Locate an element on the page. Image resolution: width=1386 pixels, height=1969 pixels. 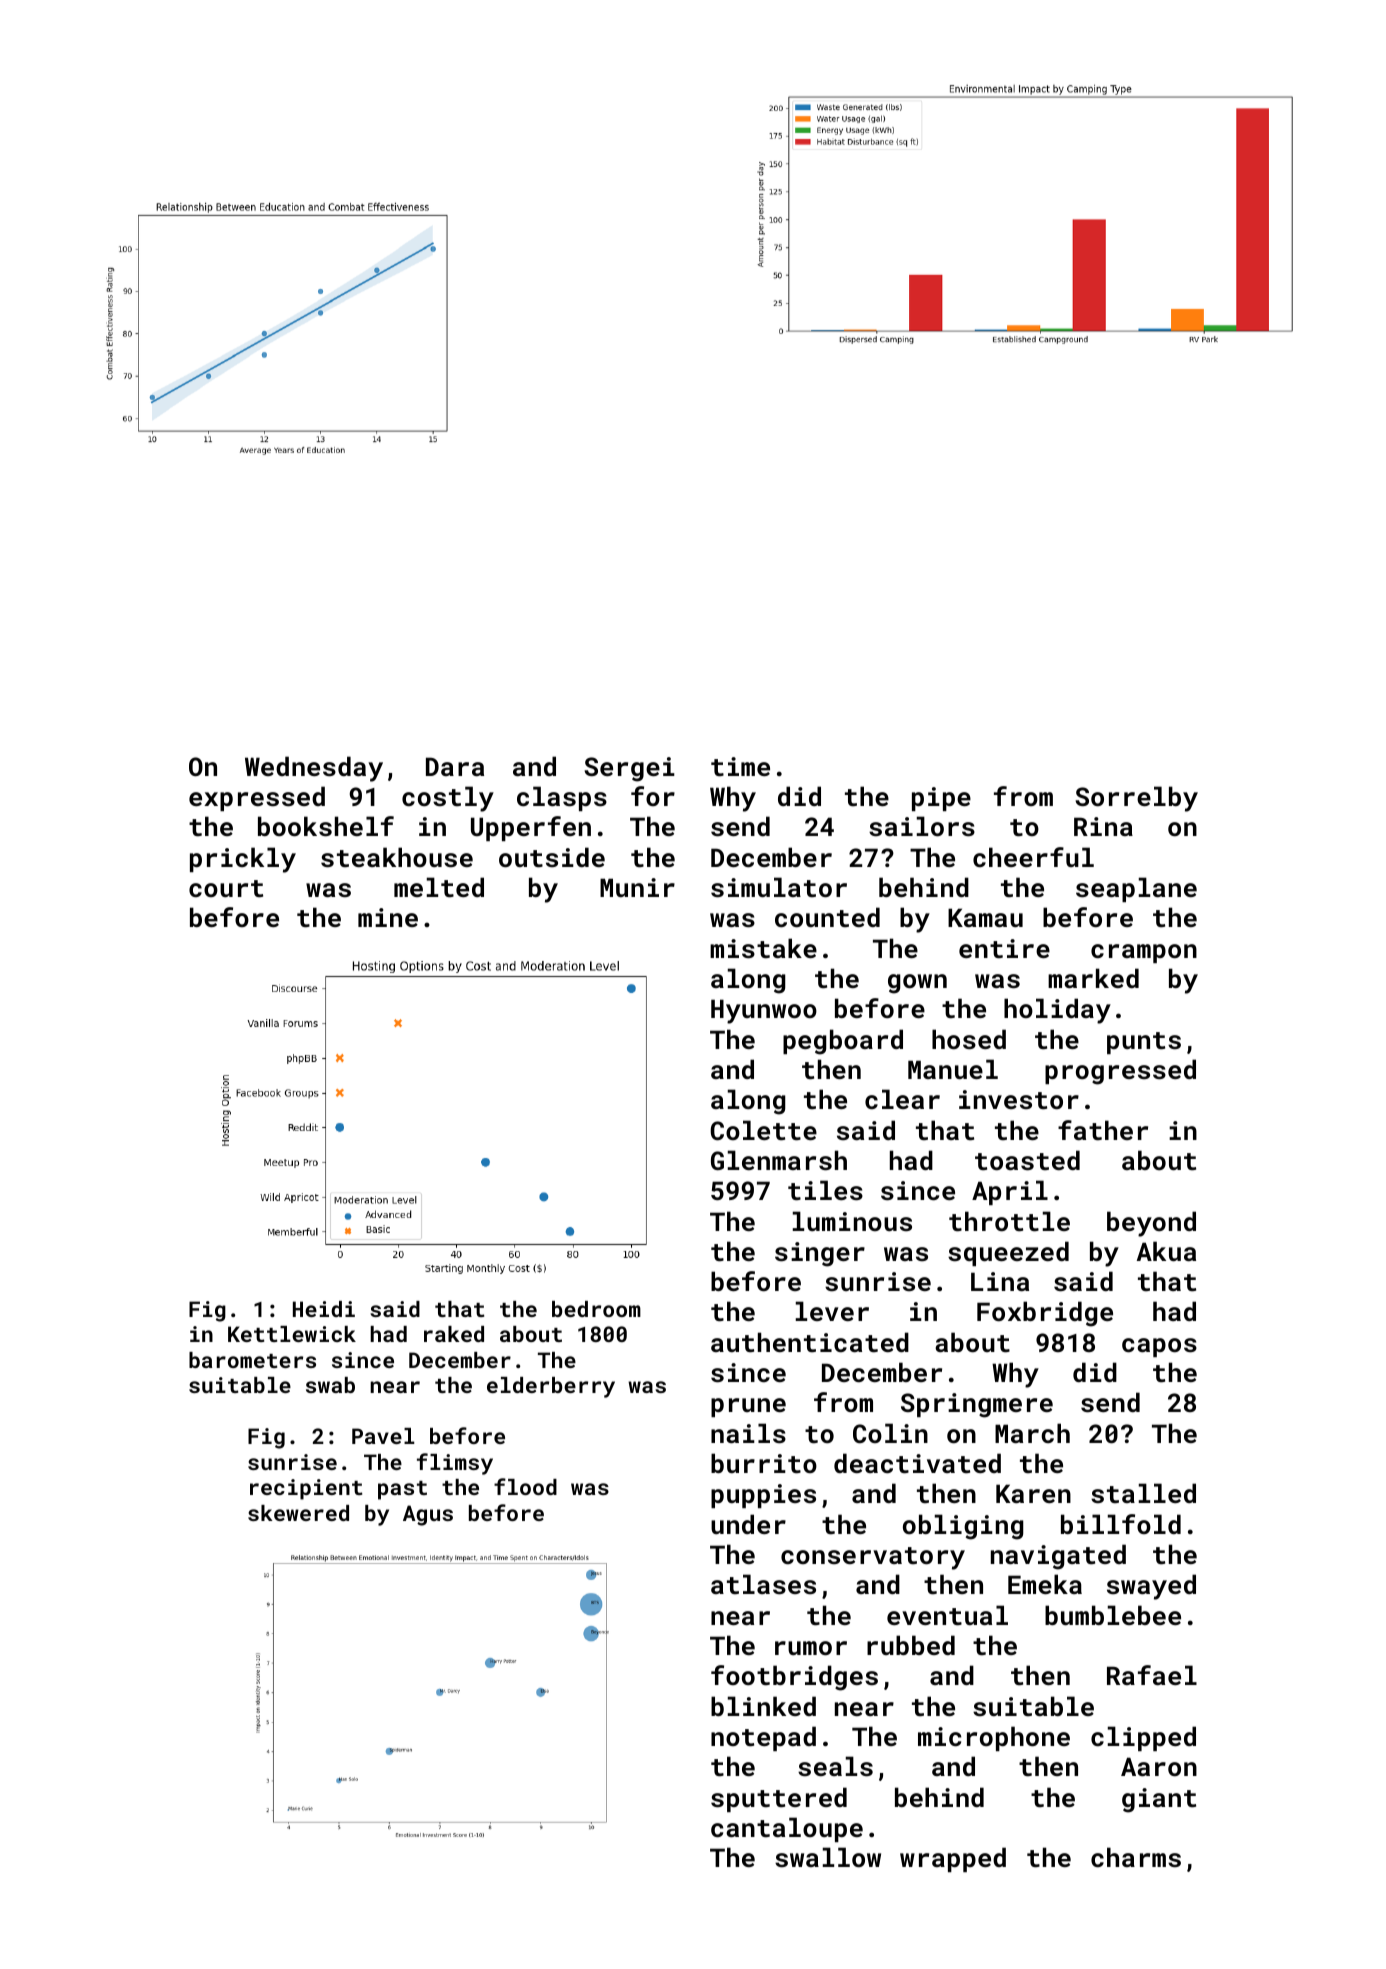
puppies is located at coordinates (763, 1496).
